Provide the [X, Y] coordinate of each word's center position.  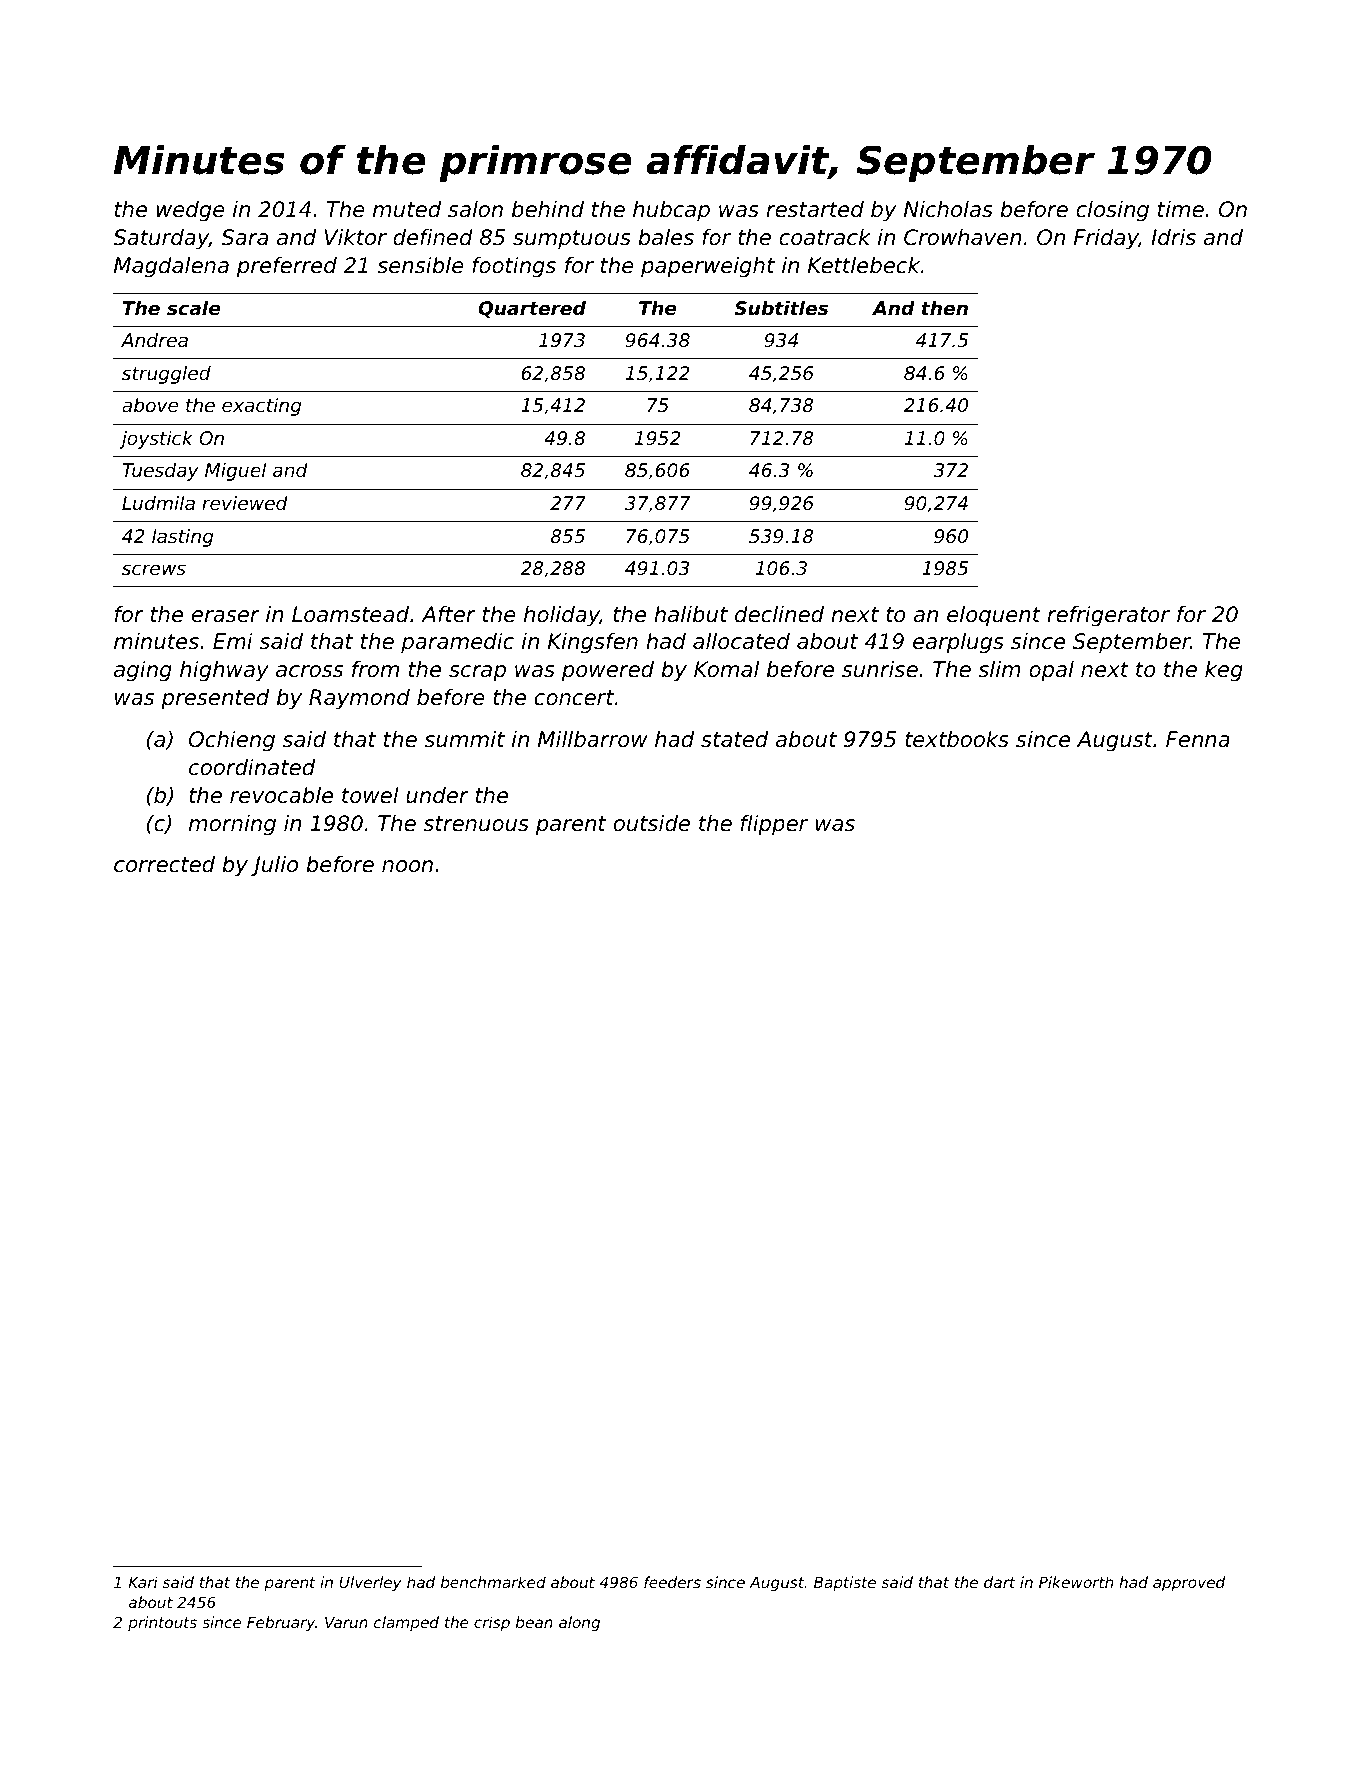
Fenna [1198, 739]
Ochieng [232, 741]
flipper [774, 825]
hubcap [671, 211]
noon [407, 866]
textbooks [957, 739]
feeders [672, 1582]
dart [999, 1582]
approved [1189, 1583]
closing [1112, 211]
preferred [287, 267]
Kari [143, 1582]
